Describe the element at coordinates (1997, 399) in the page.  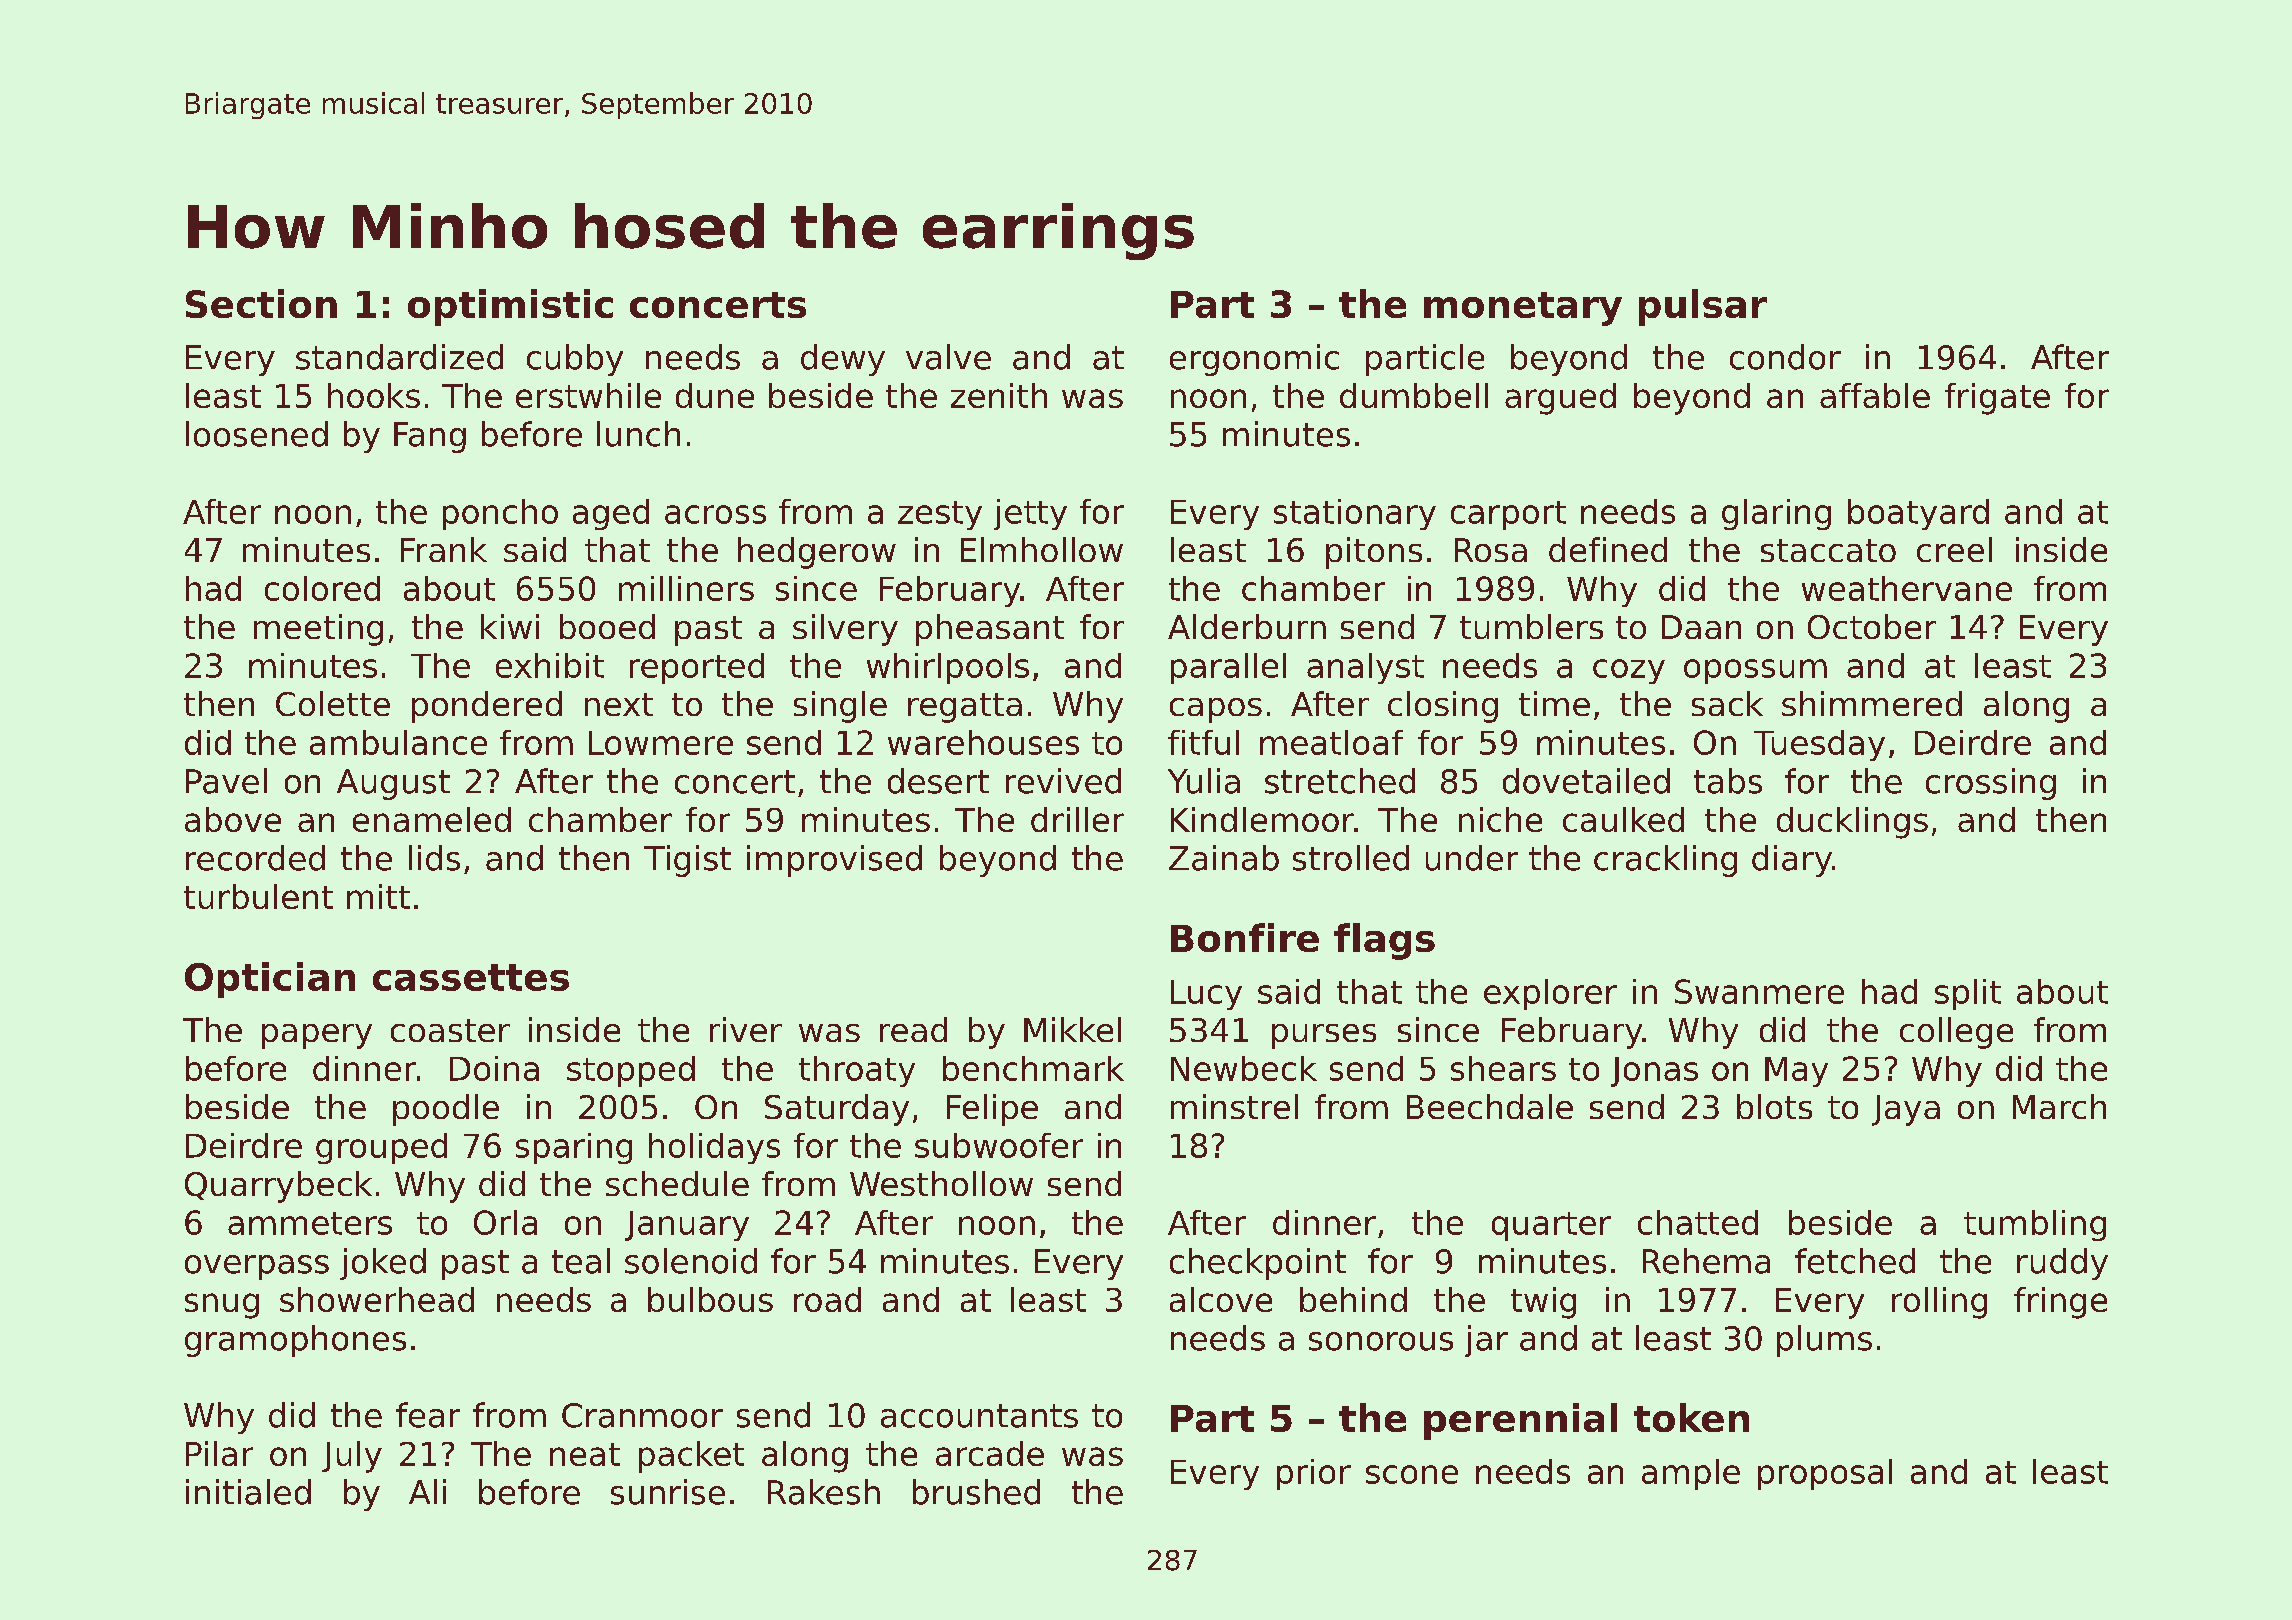
I see `frigate` at that location.
